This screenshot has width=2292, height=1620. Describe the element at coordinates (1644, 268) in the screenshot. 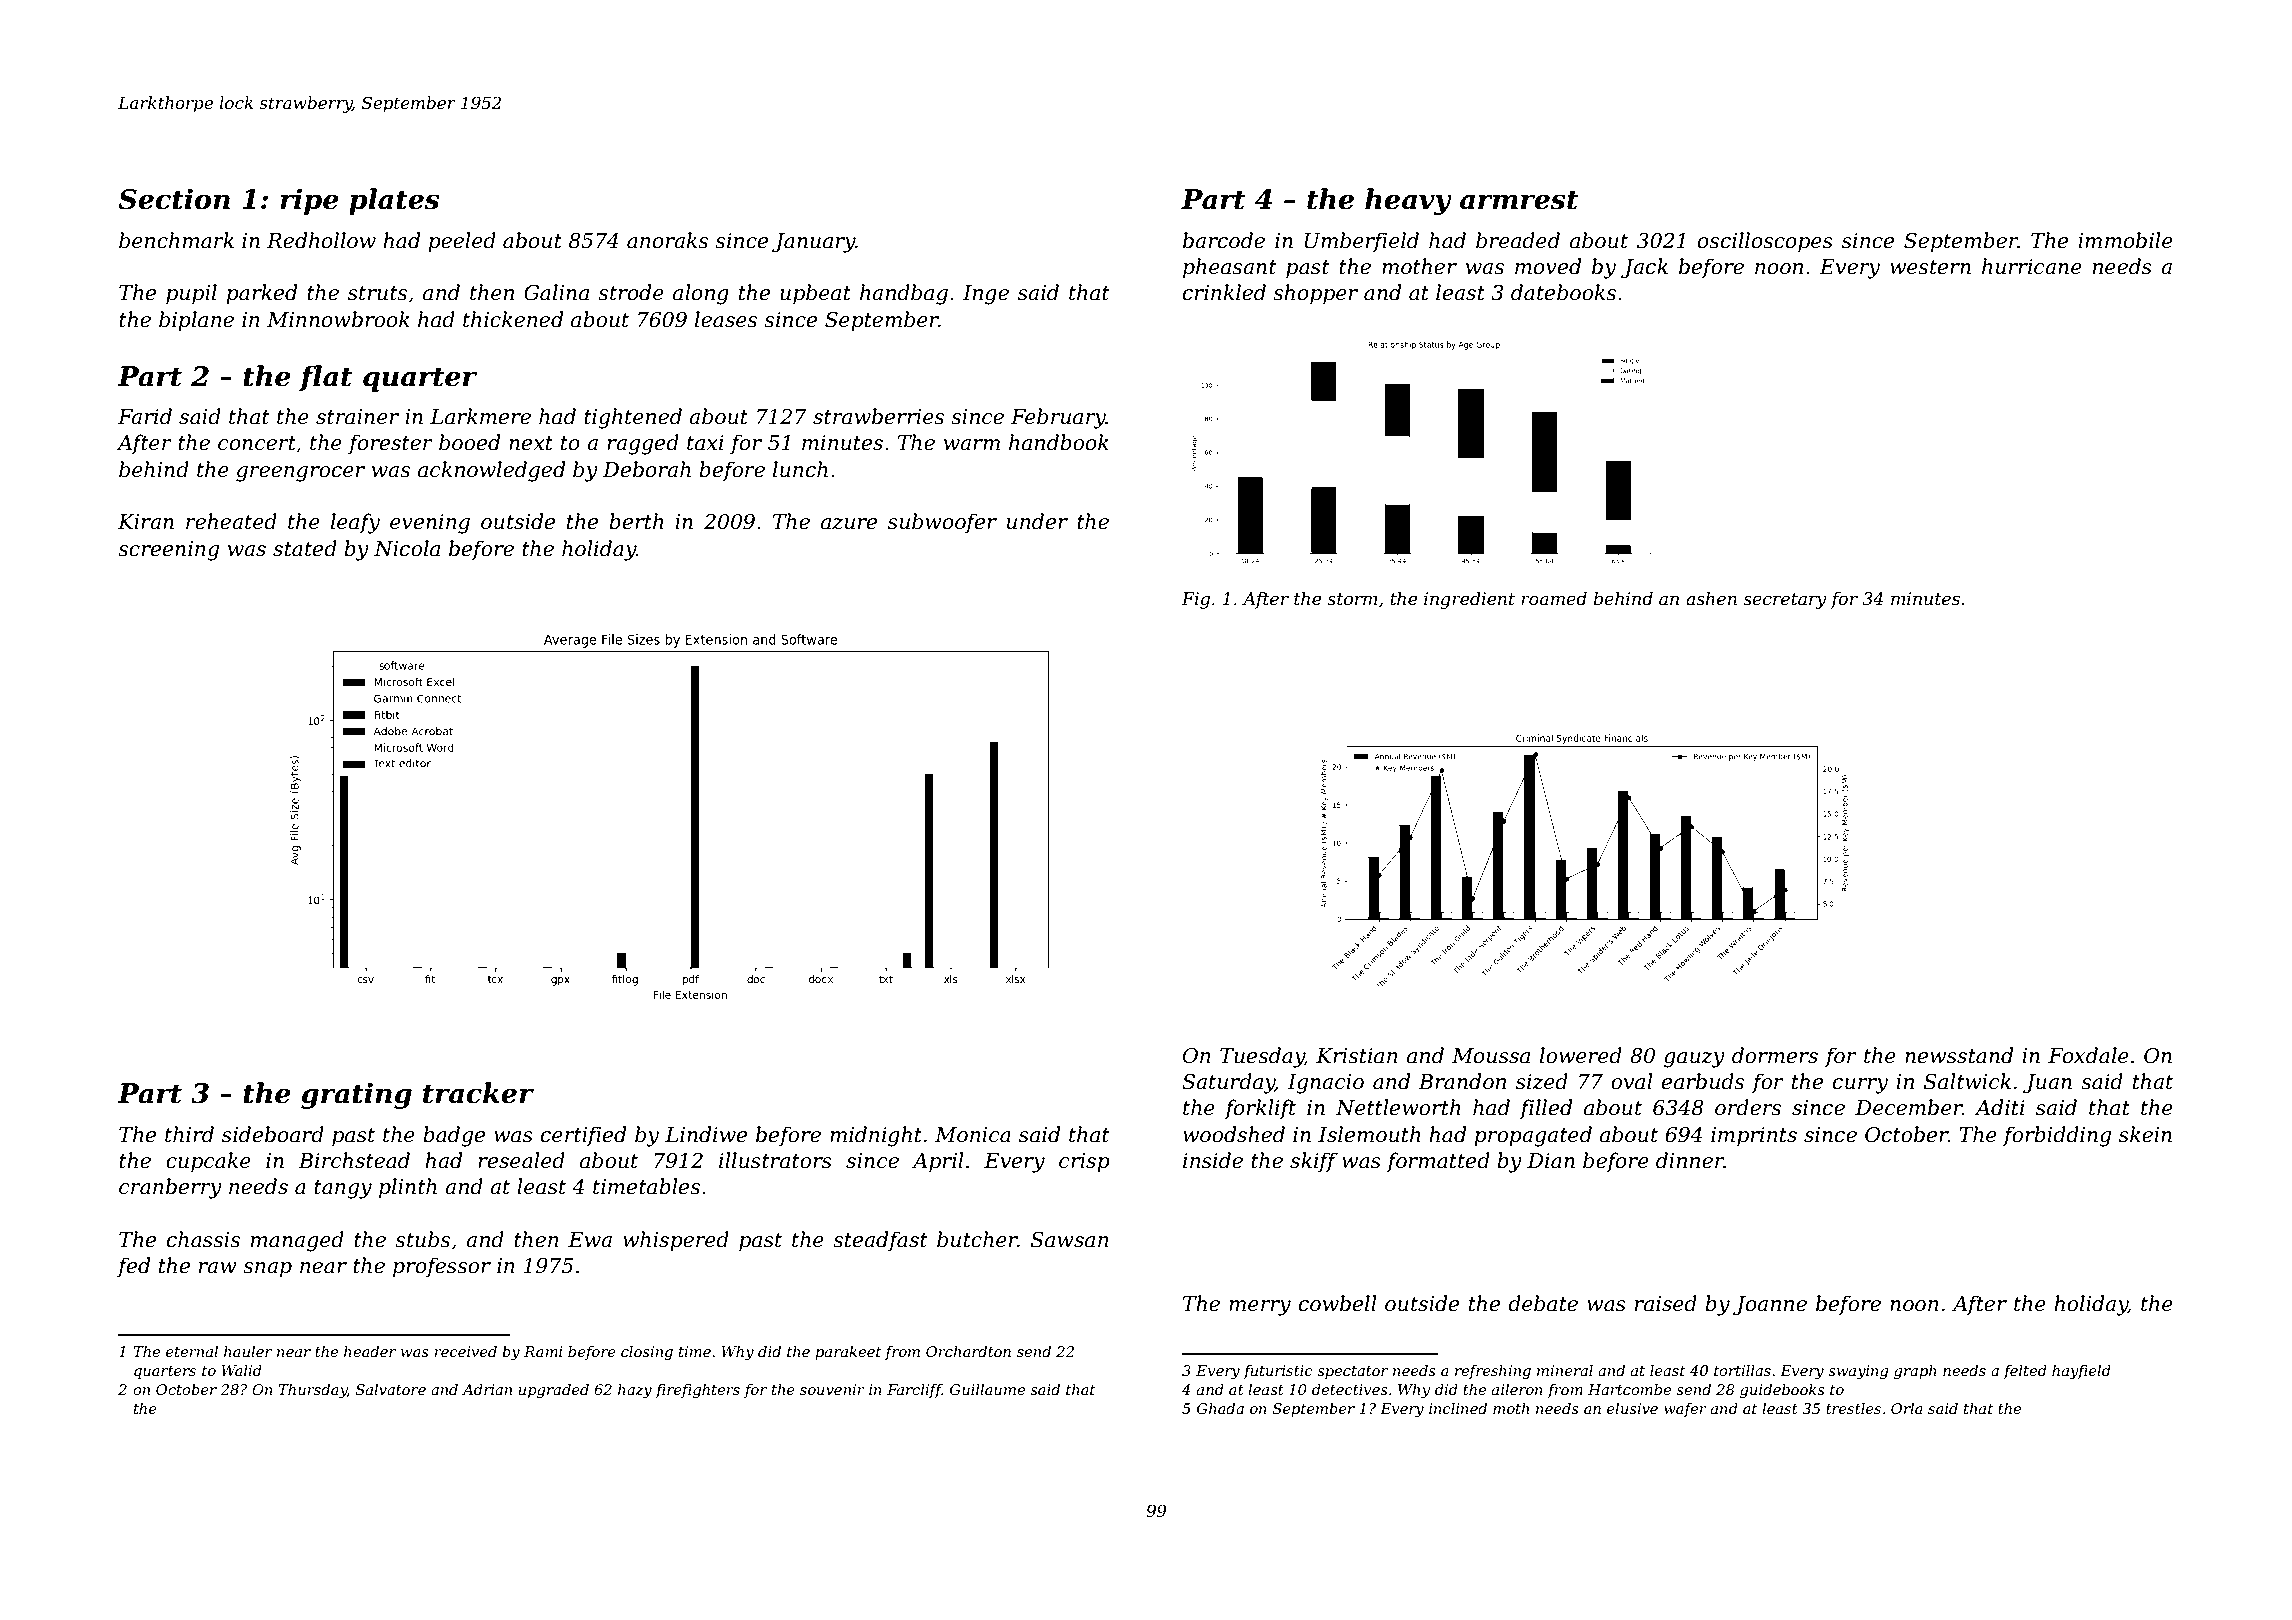

I see `Jack` at that location.
